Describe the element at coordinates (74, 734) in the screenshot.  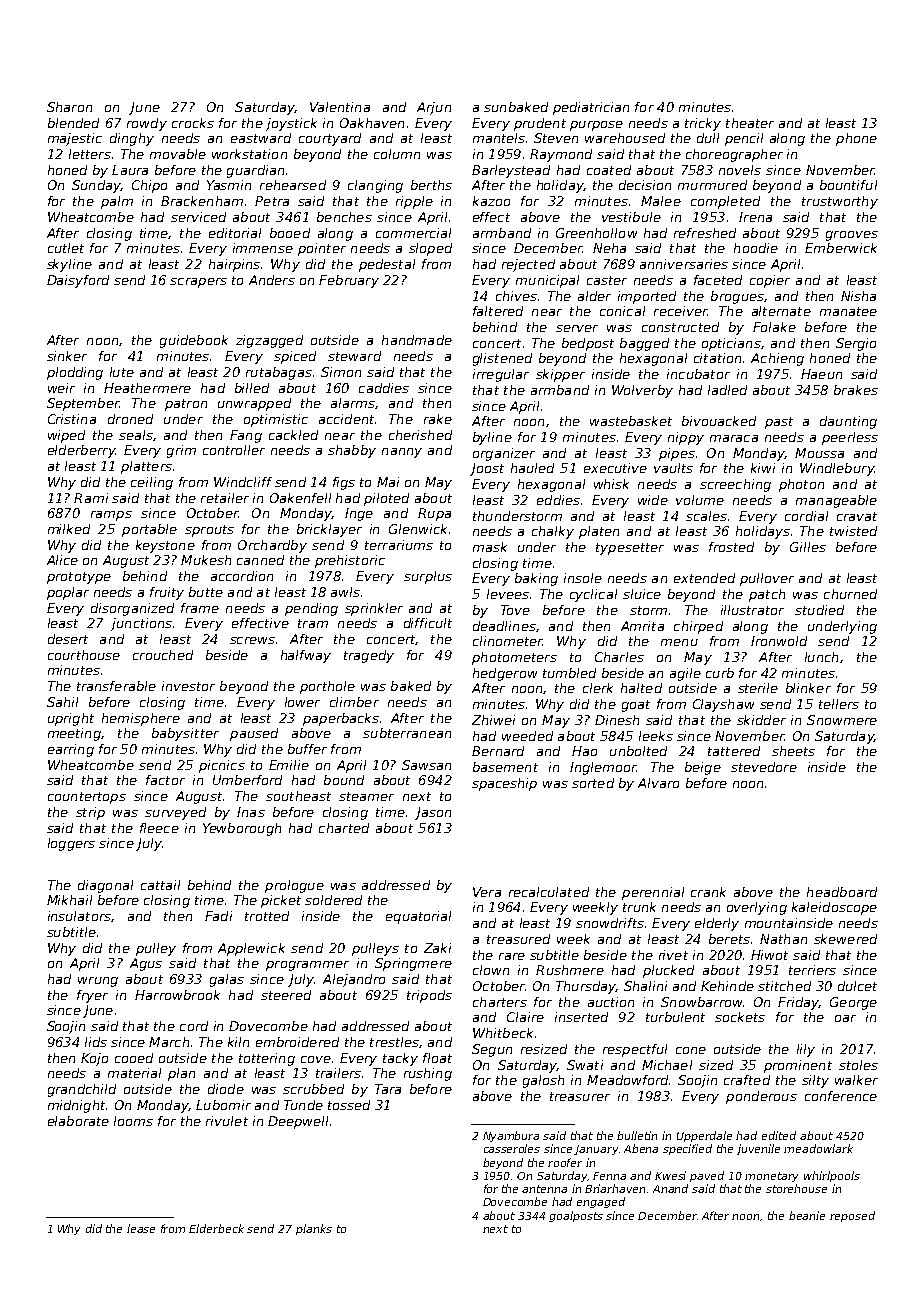
I see `meeting` at that location.
